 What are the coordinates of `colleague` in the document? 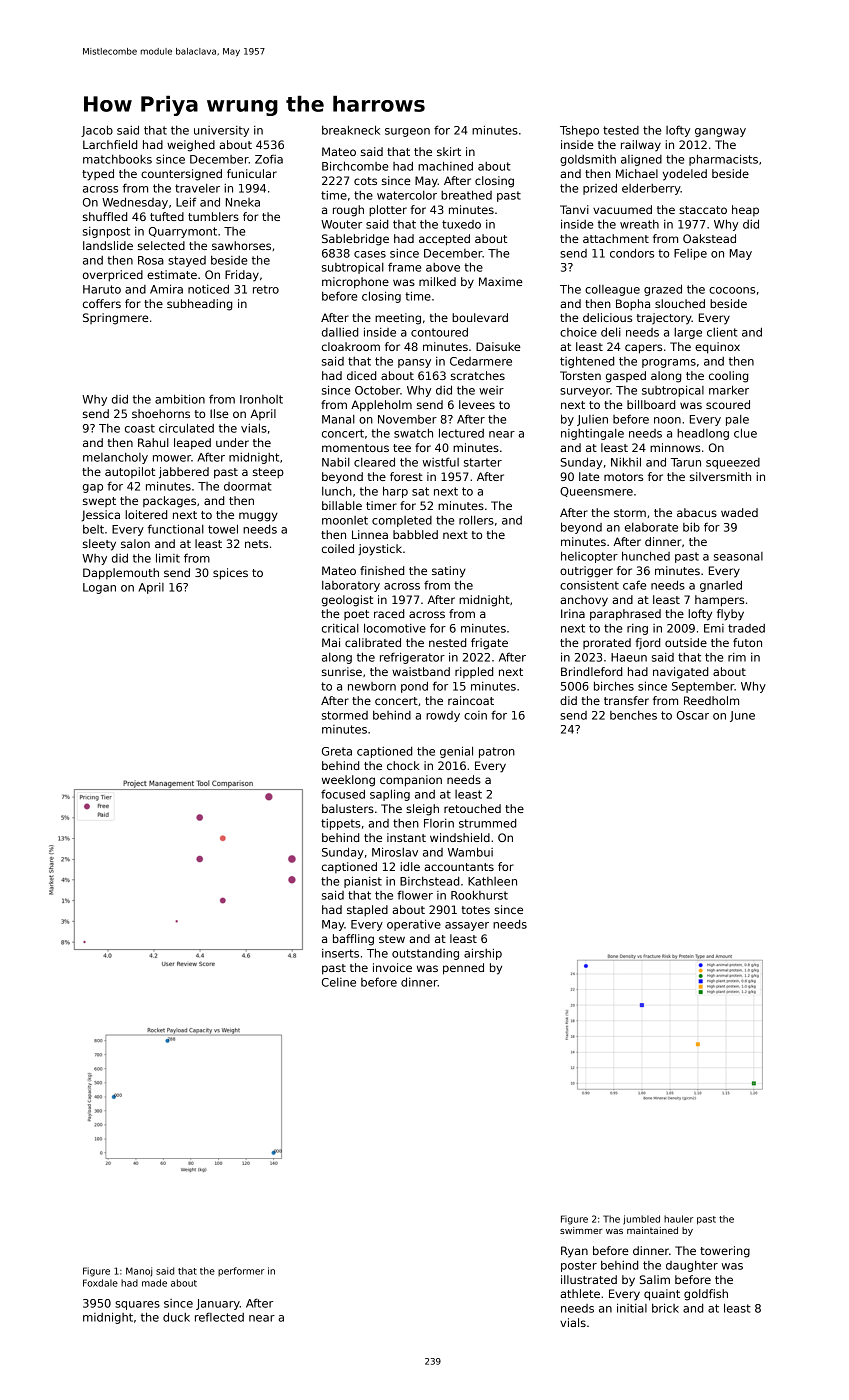 It's located at (612, 290).
